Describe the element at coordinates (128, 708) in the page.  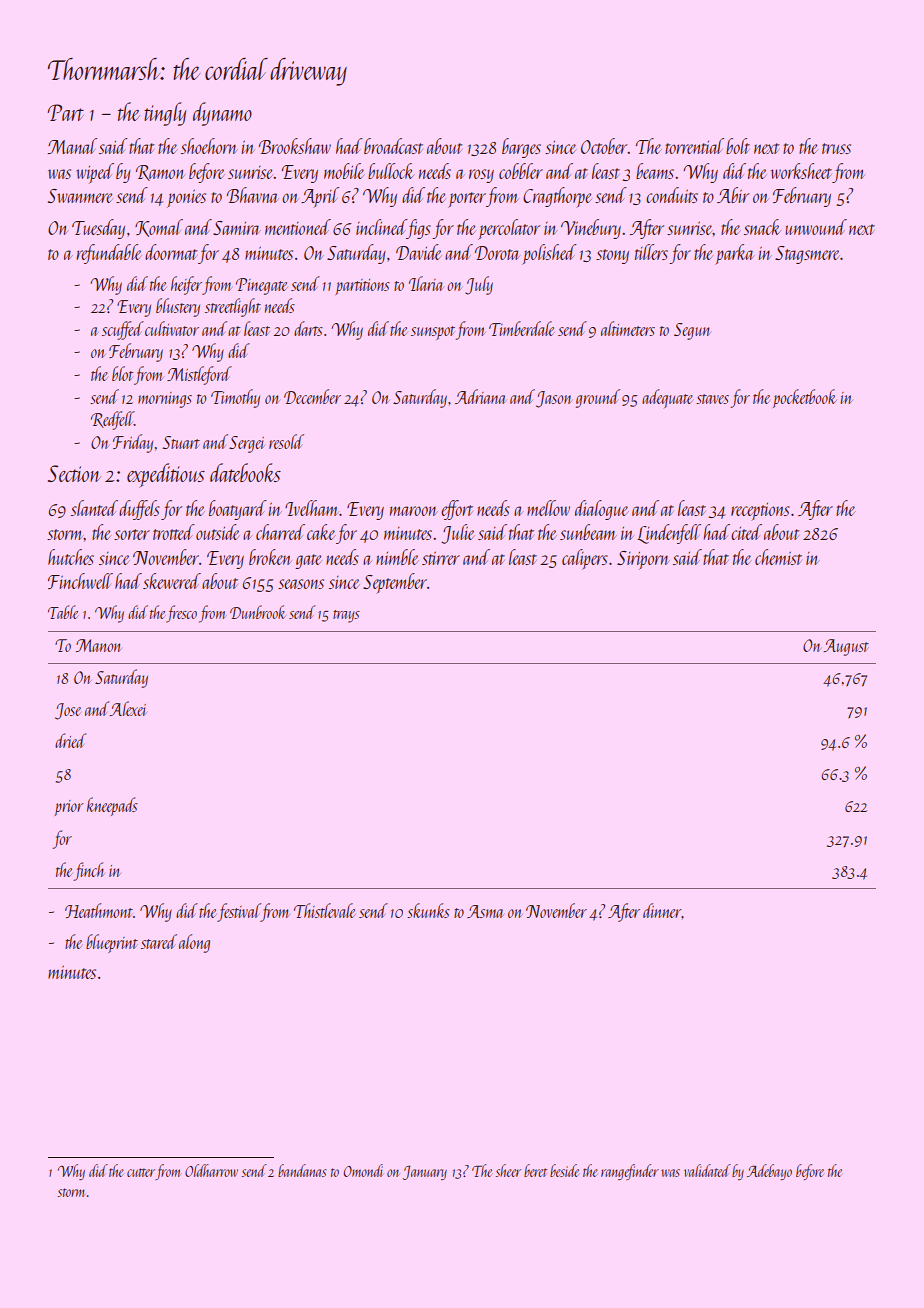
I see `Alexei` at that location.
